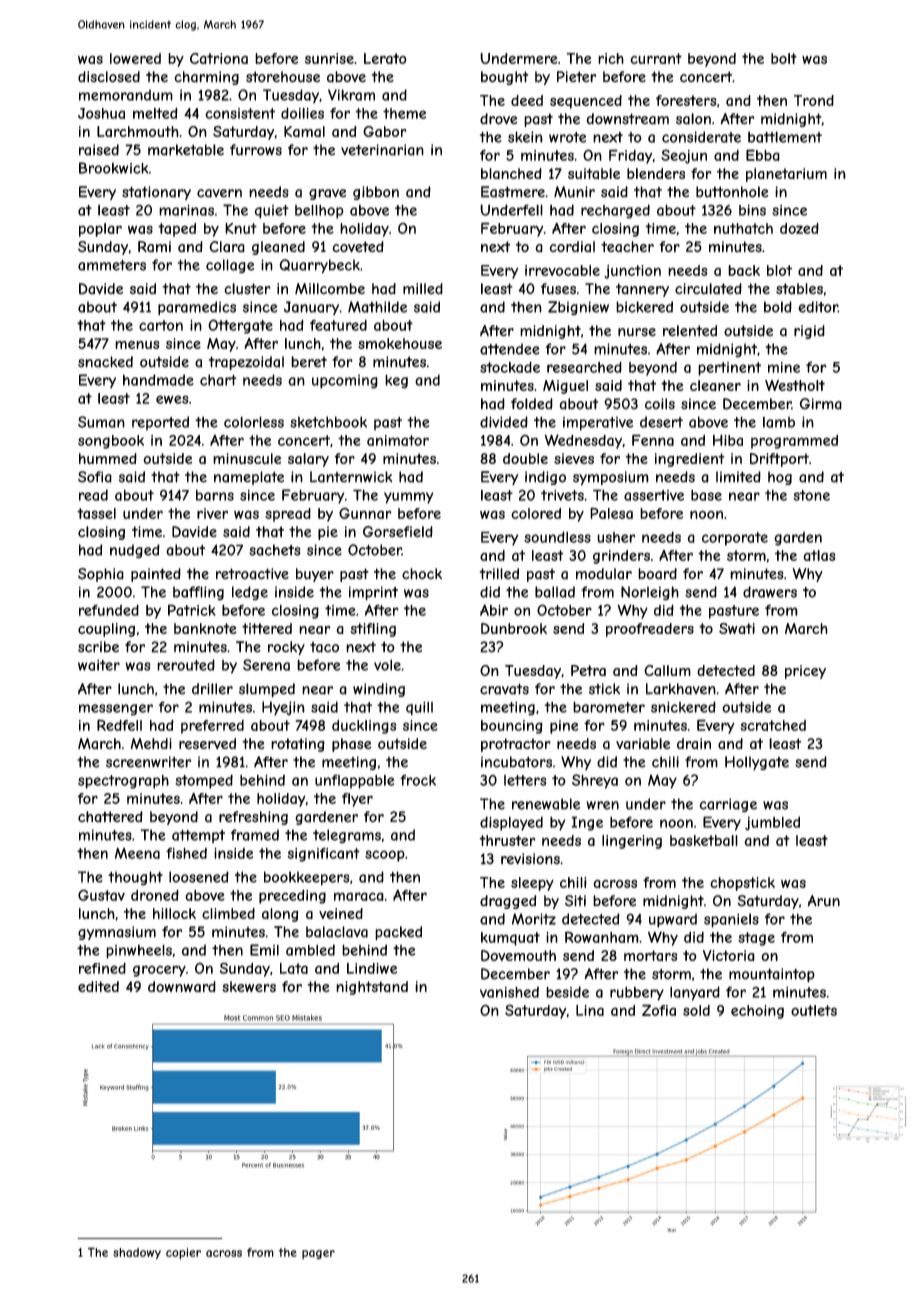  I want to click on cordial, so click(572, 247).
